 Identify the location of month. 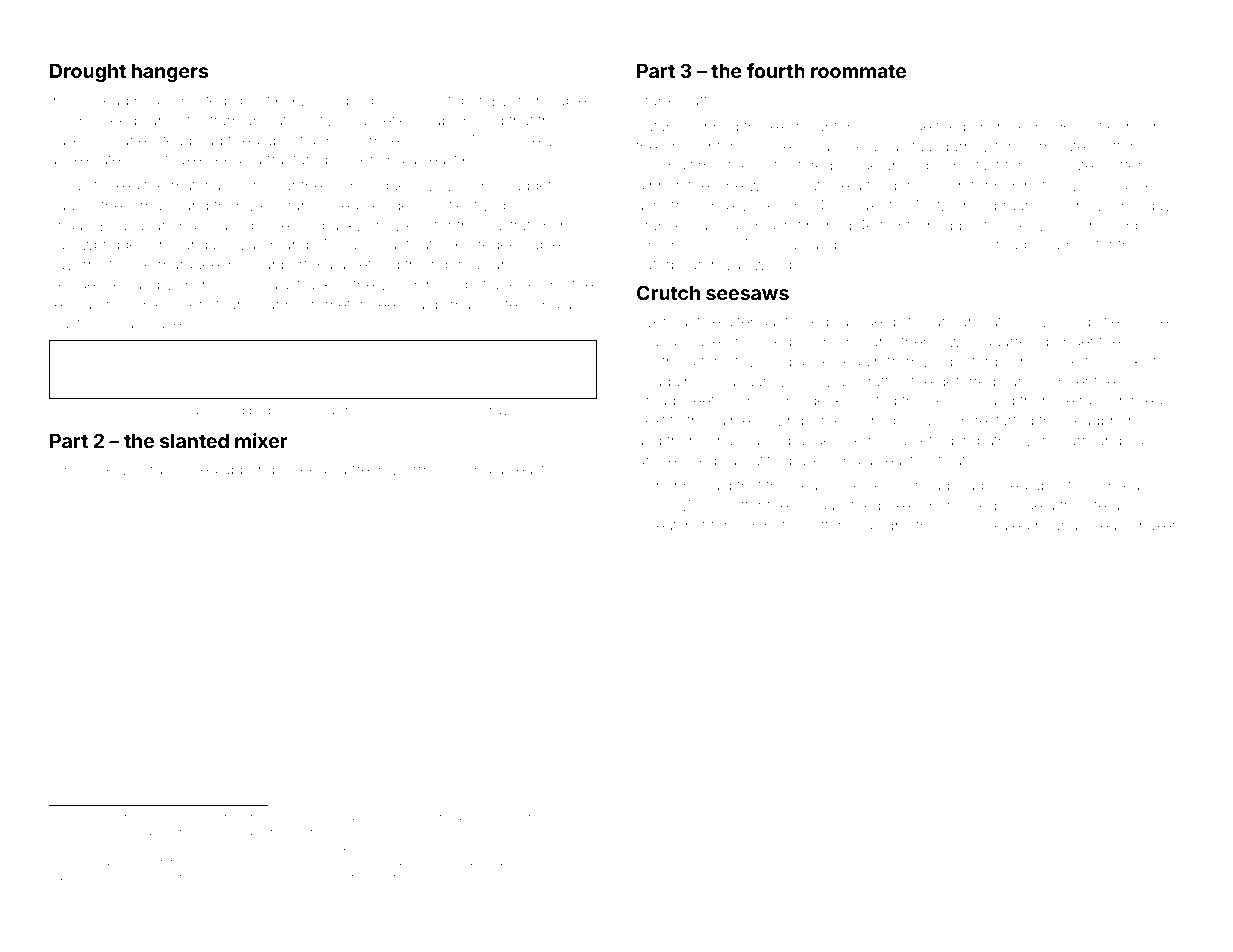
(864, 126).
